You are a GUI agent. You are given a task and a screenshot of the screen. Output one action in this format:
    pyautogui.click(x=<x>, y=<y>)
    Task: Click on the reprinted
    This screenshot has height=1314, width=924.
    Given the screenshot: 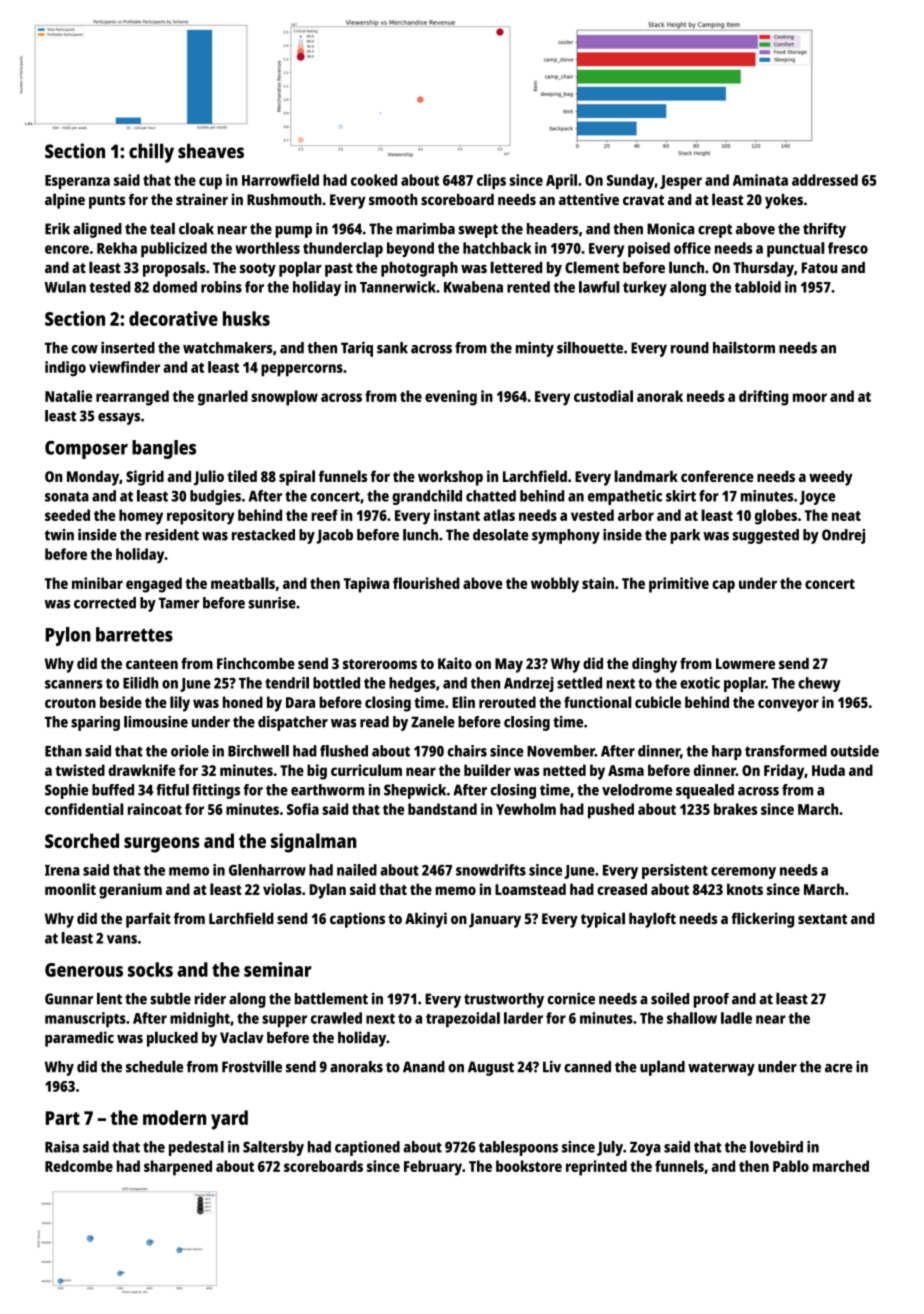 What is the action you would take?
    pyautogui.click(x=596, y=1168)
